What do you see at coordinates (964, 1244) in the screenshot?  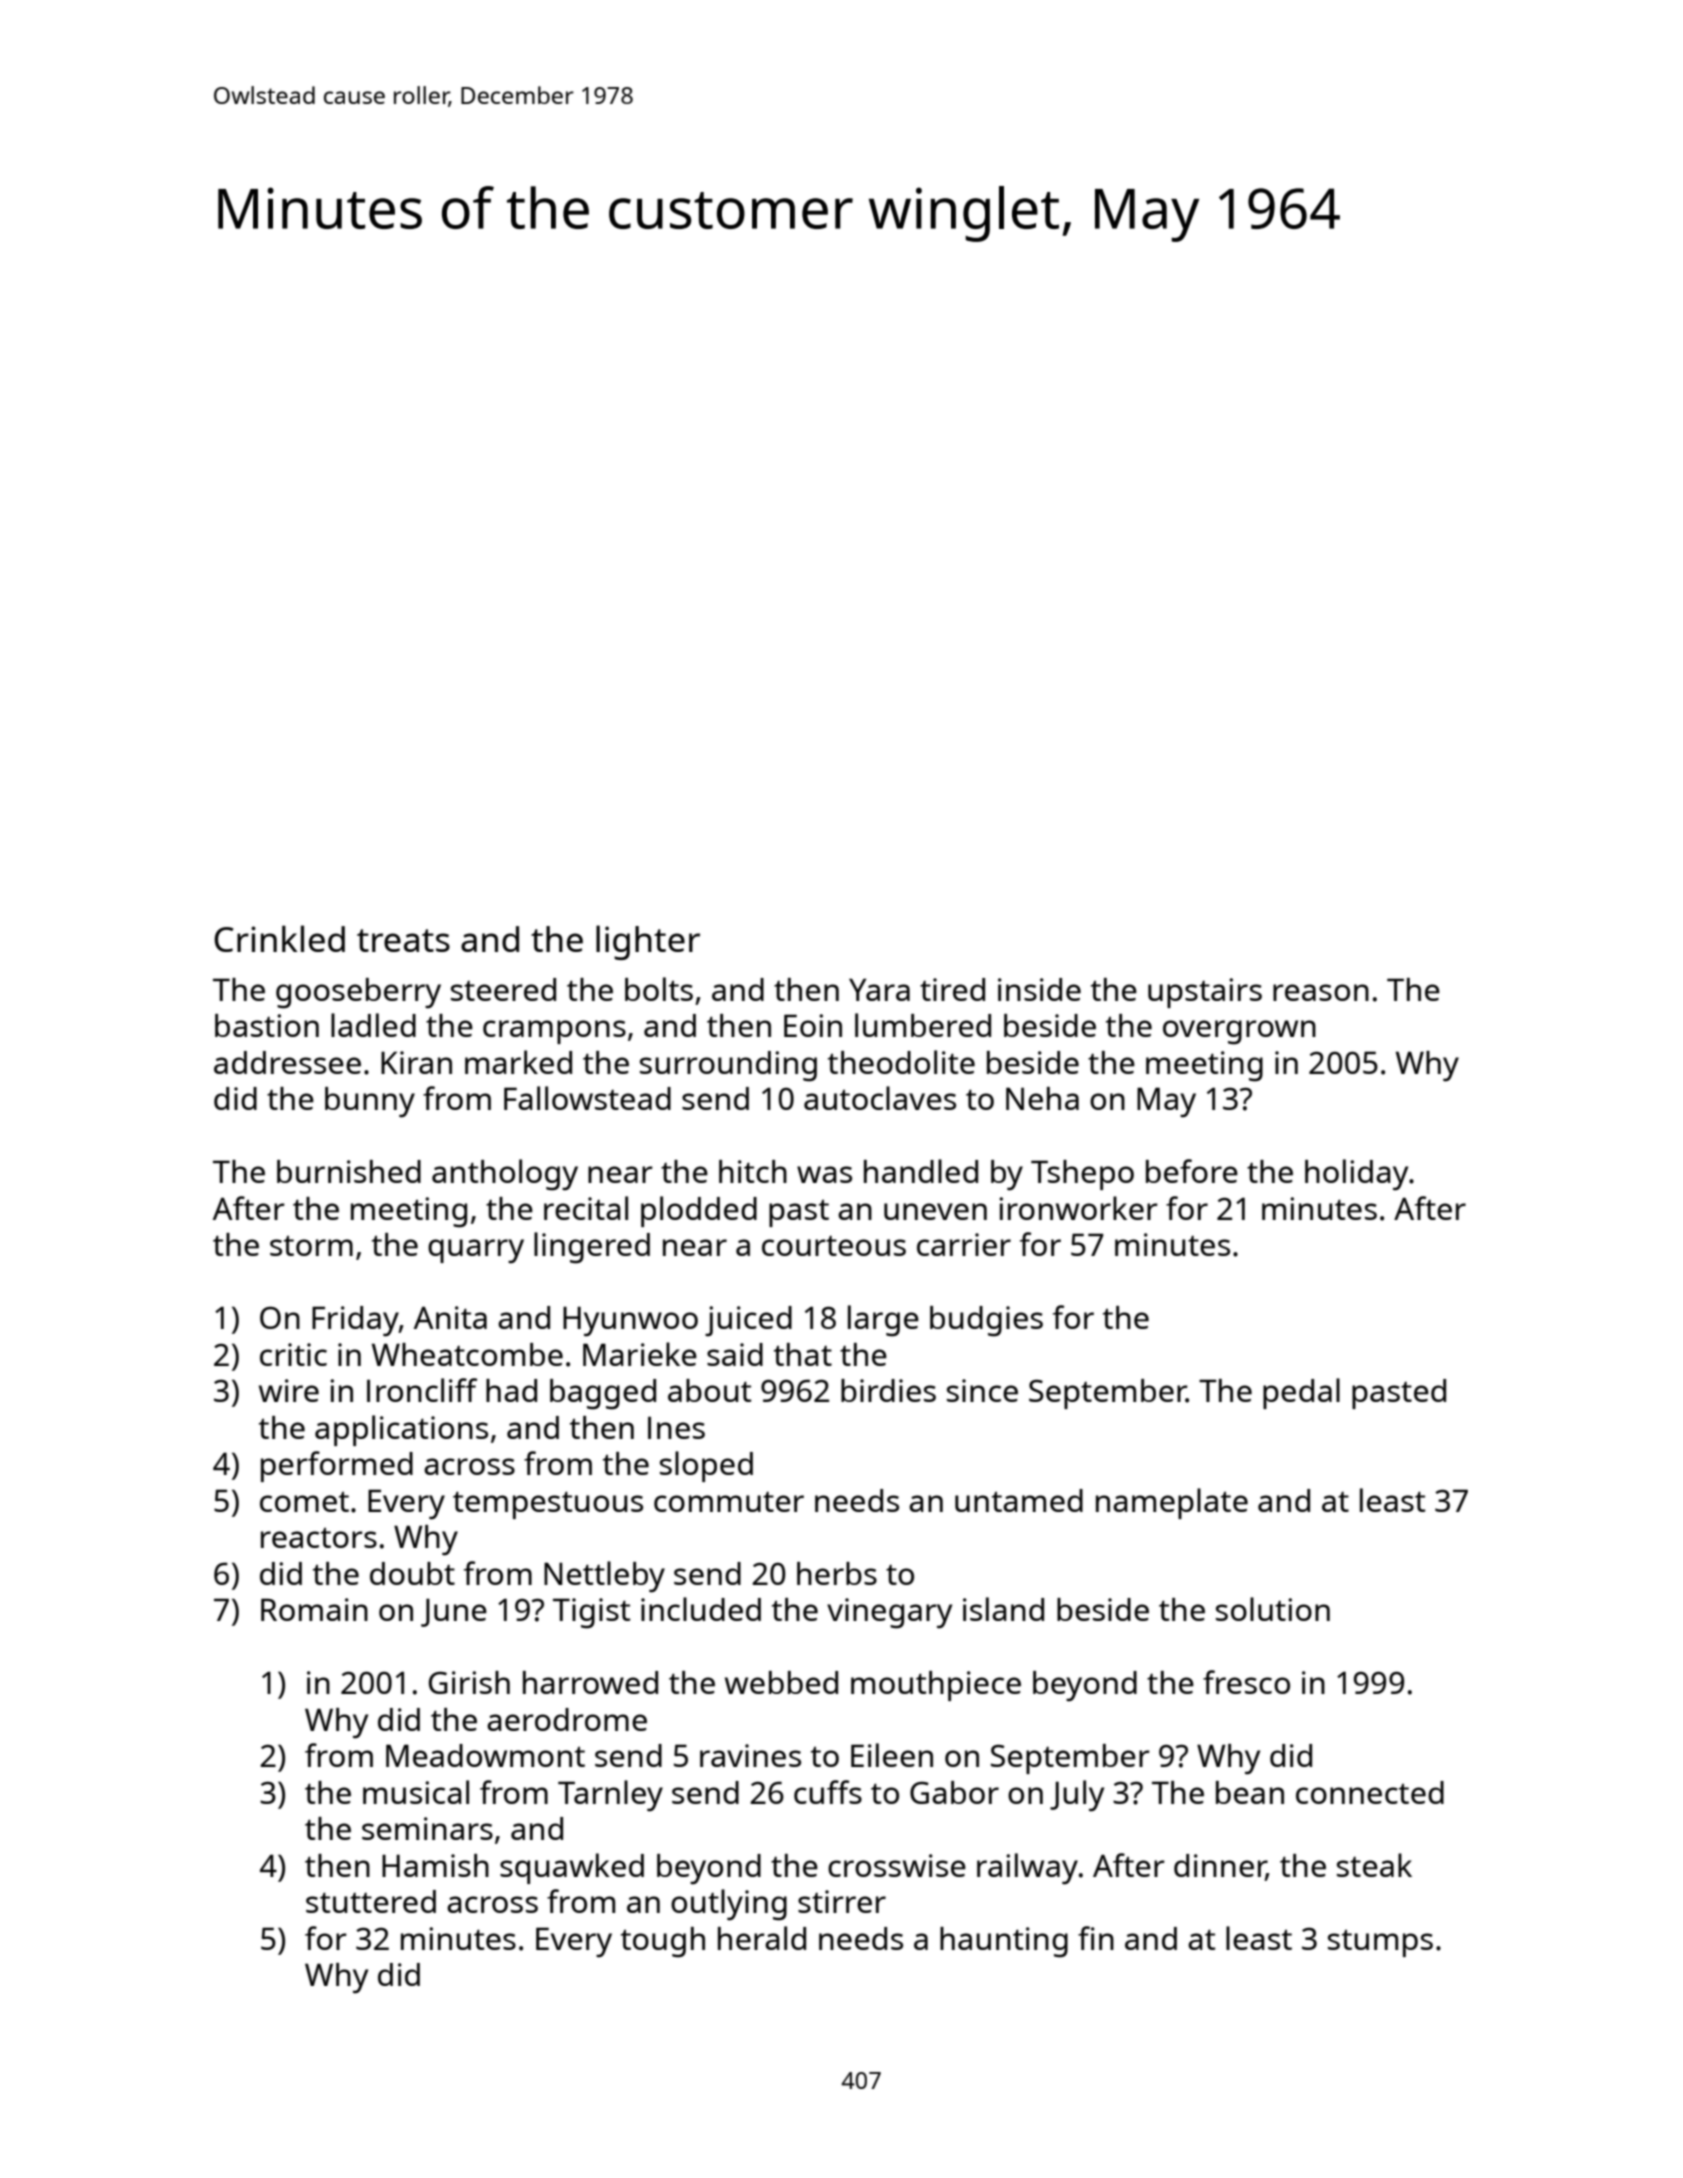 I see `carrier` at bounding box center [964, 1244].
